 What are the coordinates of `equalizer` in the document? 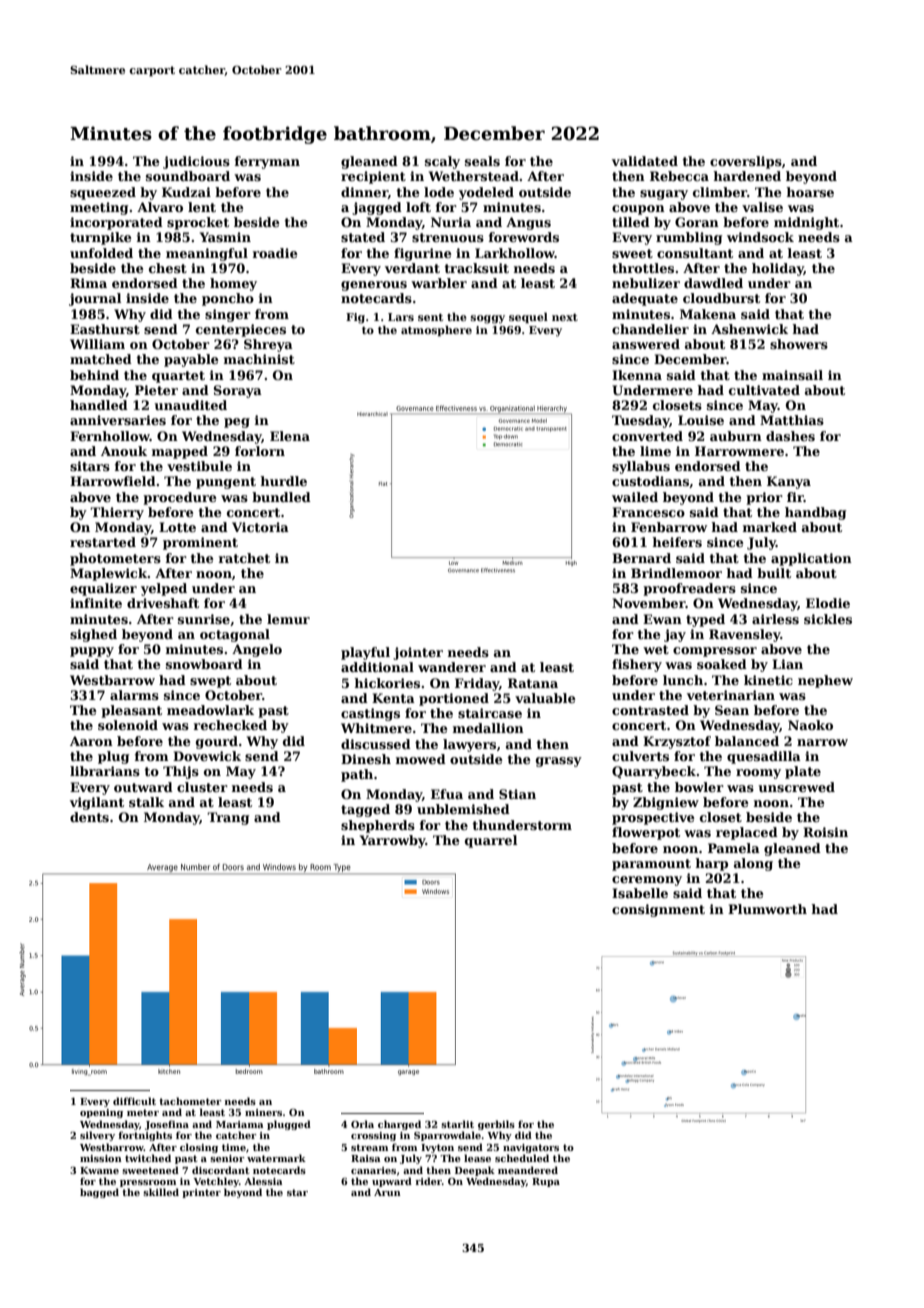 It's located at (103, 589).
